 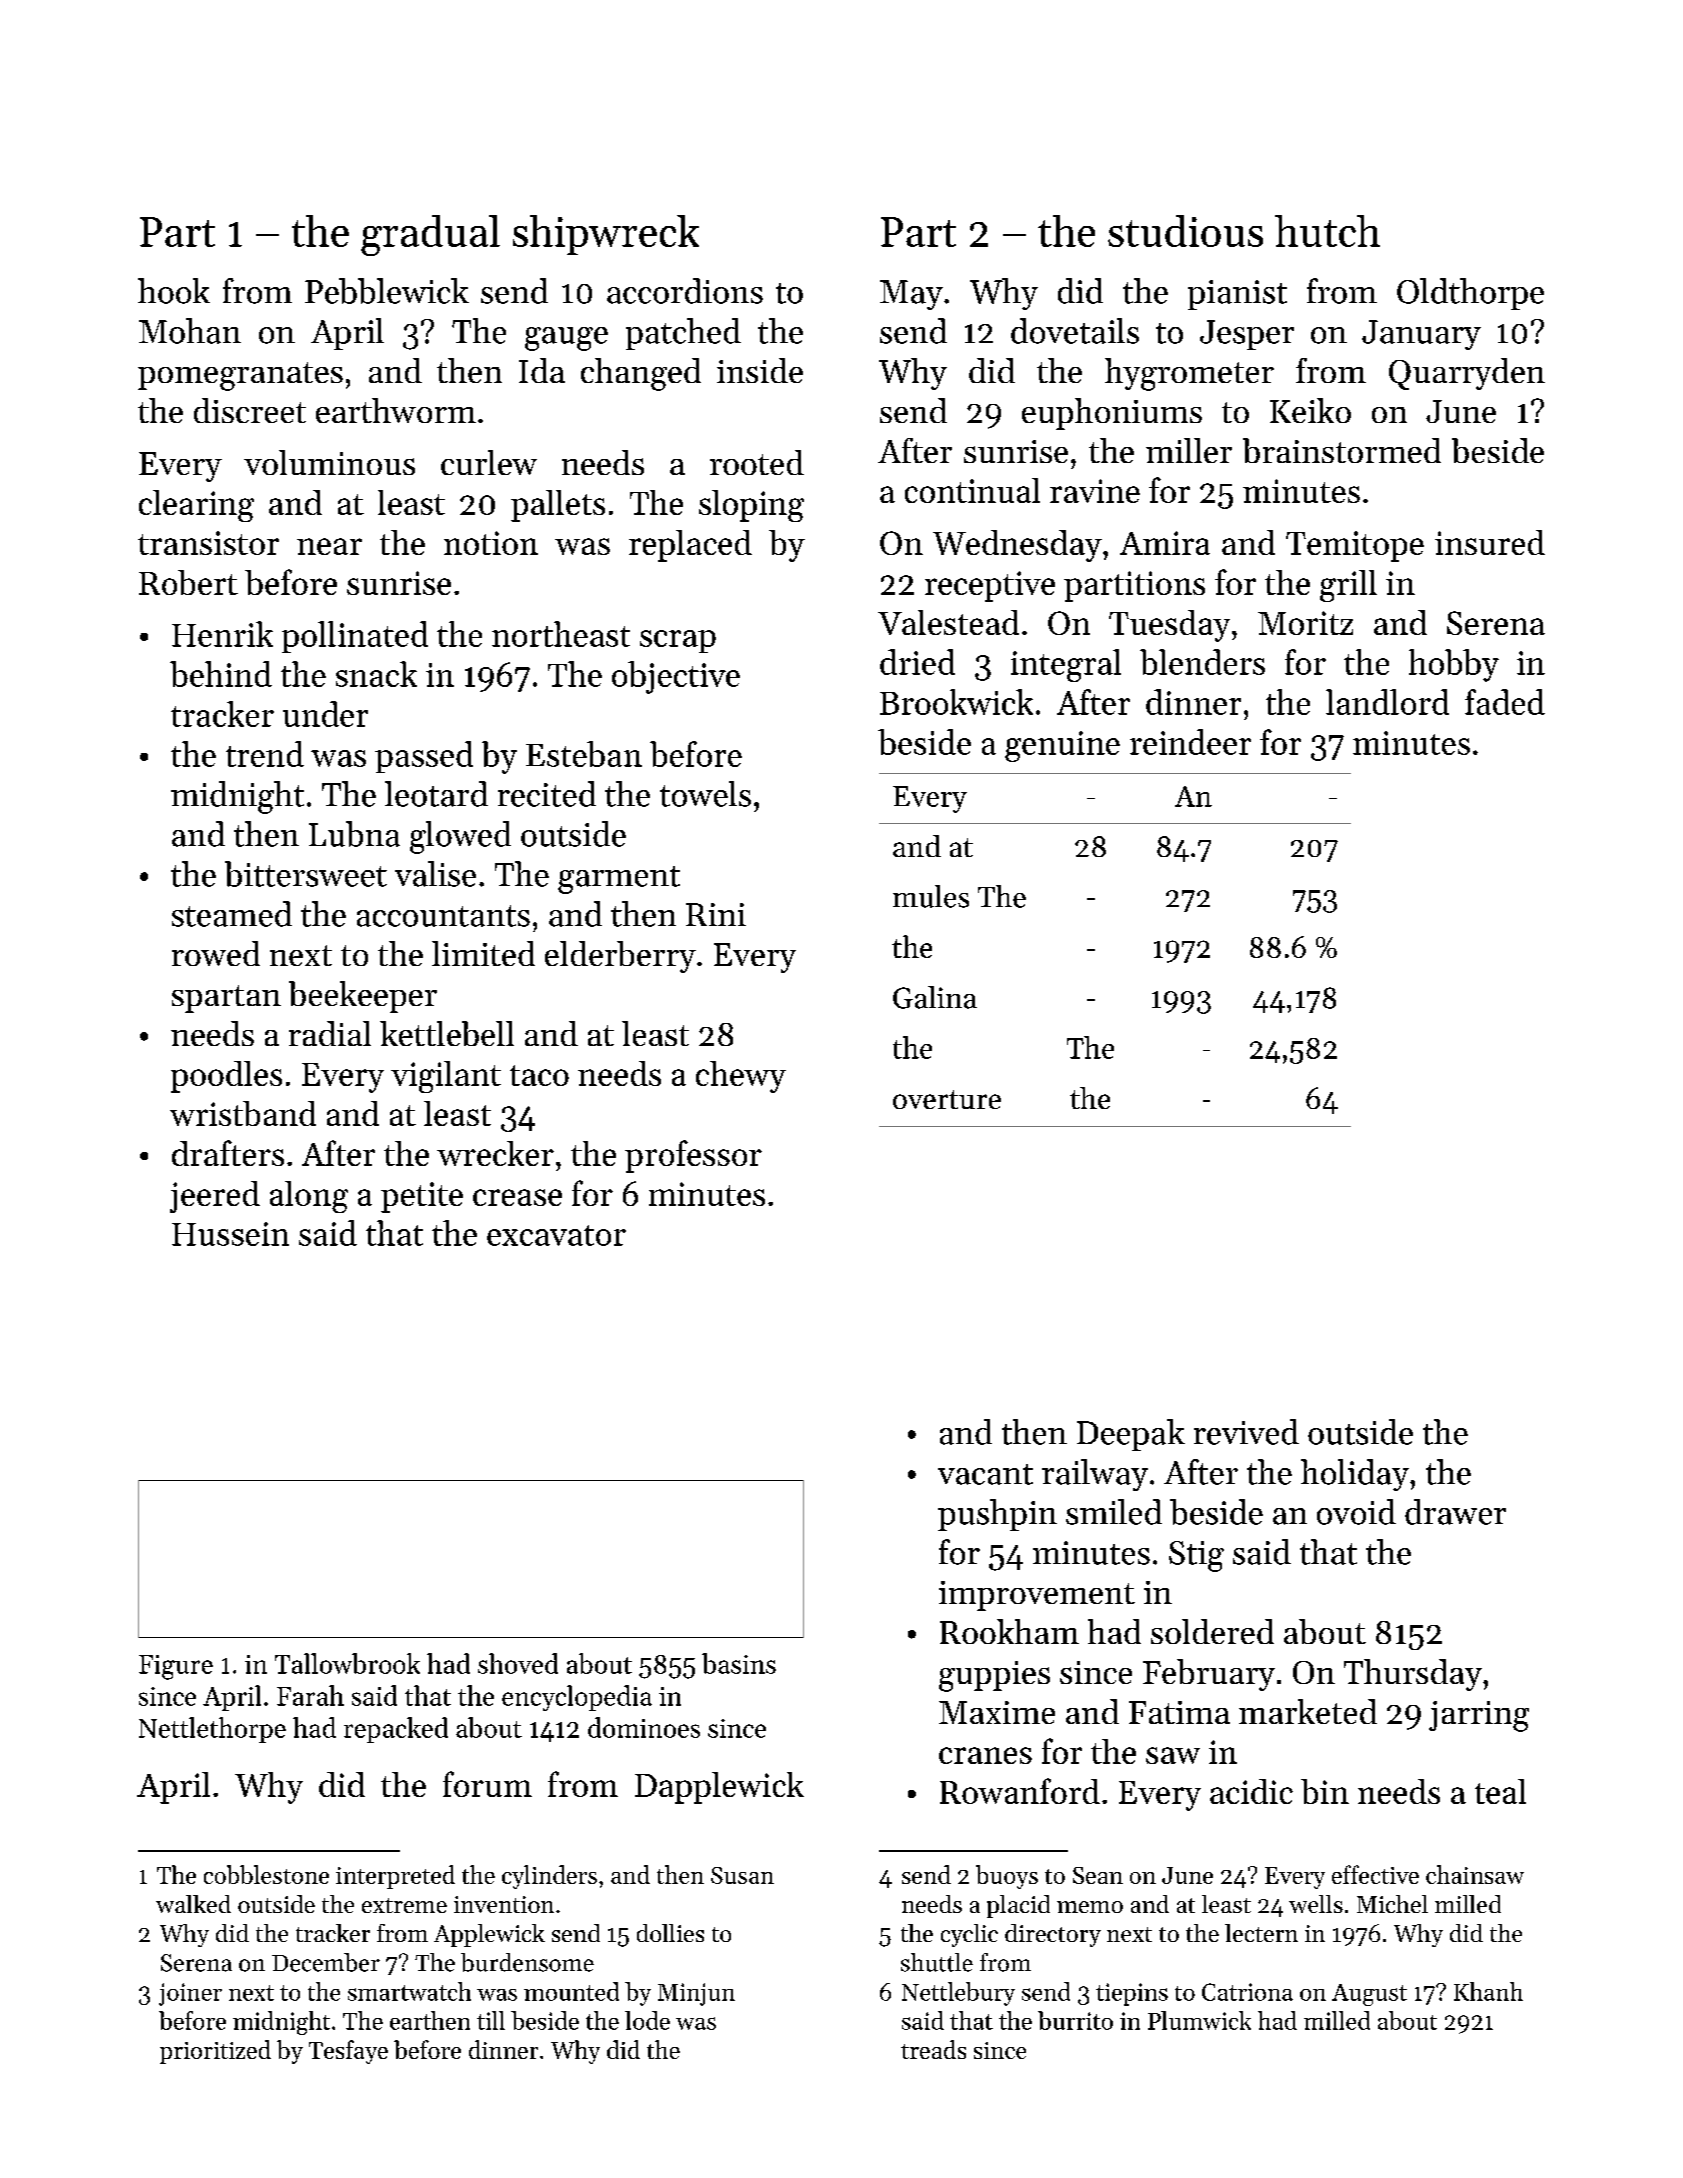 What do you see at coordinates (447, 1033) in the page?
I see `kettlebell` at bounding box center [447, 1033].
